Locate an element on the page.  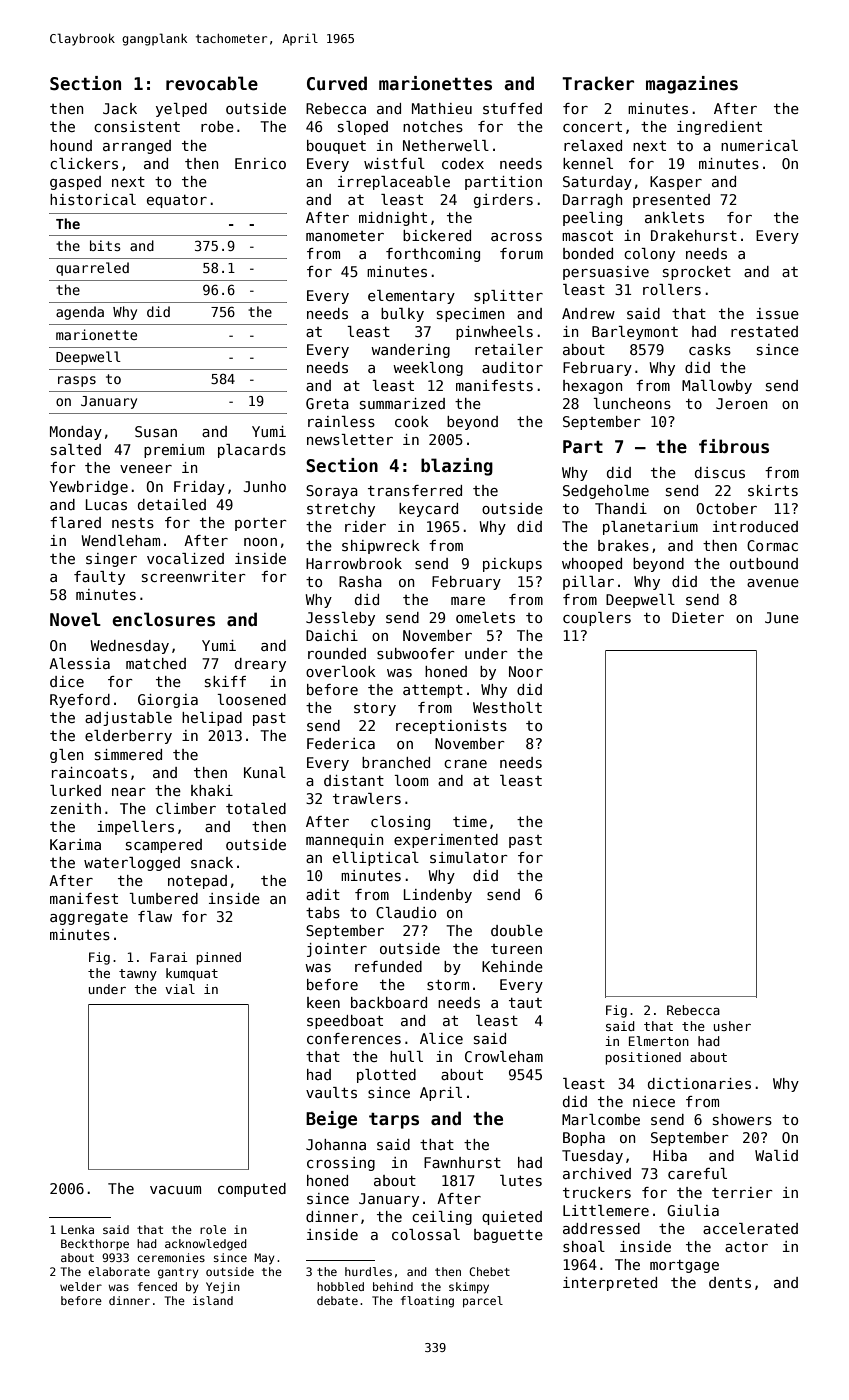
pinned is located at coordinates (219, 958).
